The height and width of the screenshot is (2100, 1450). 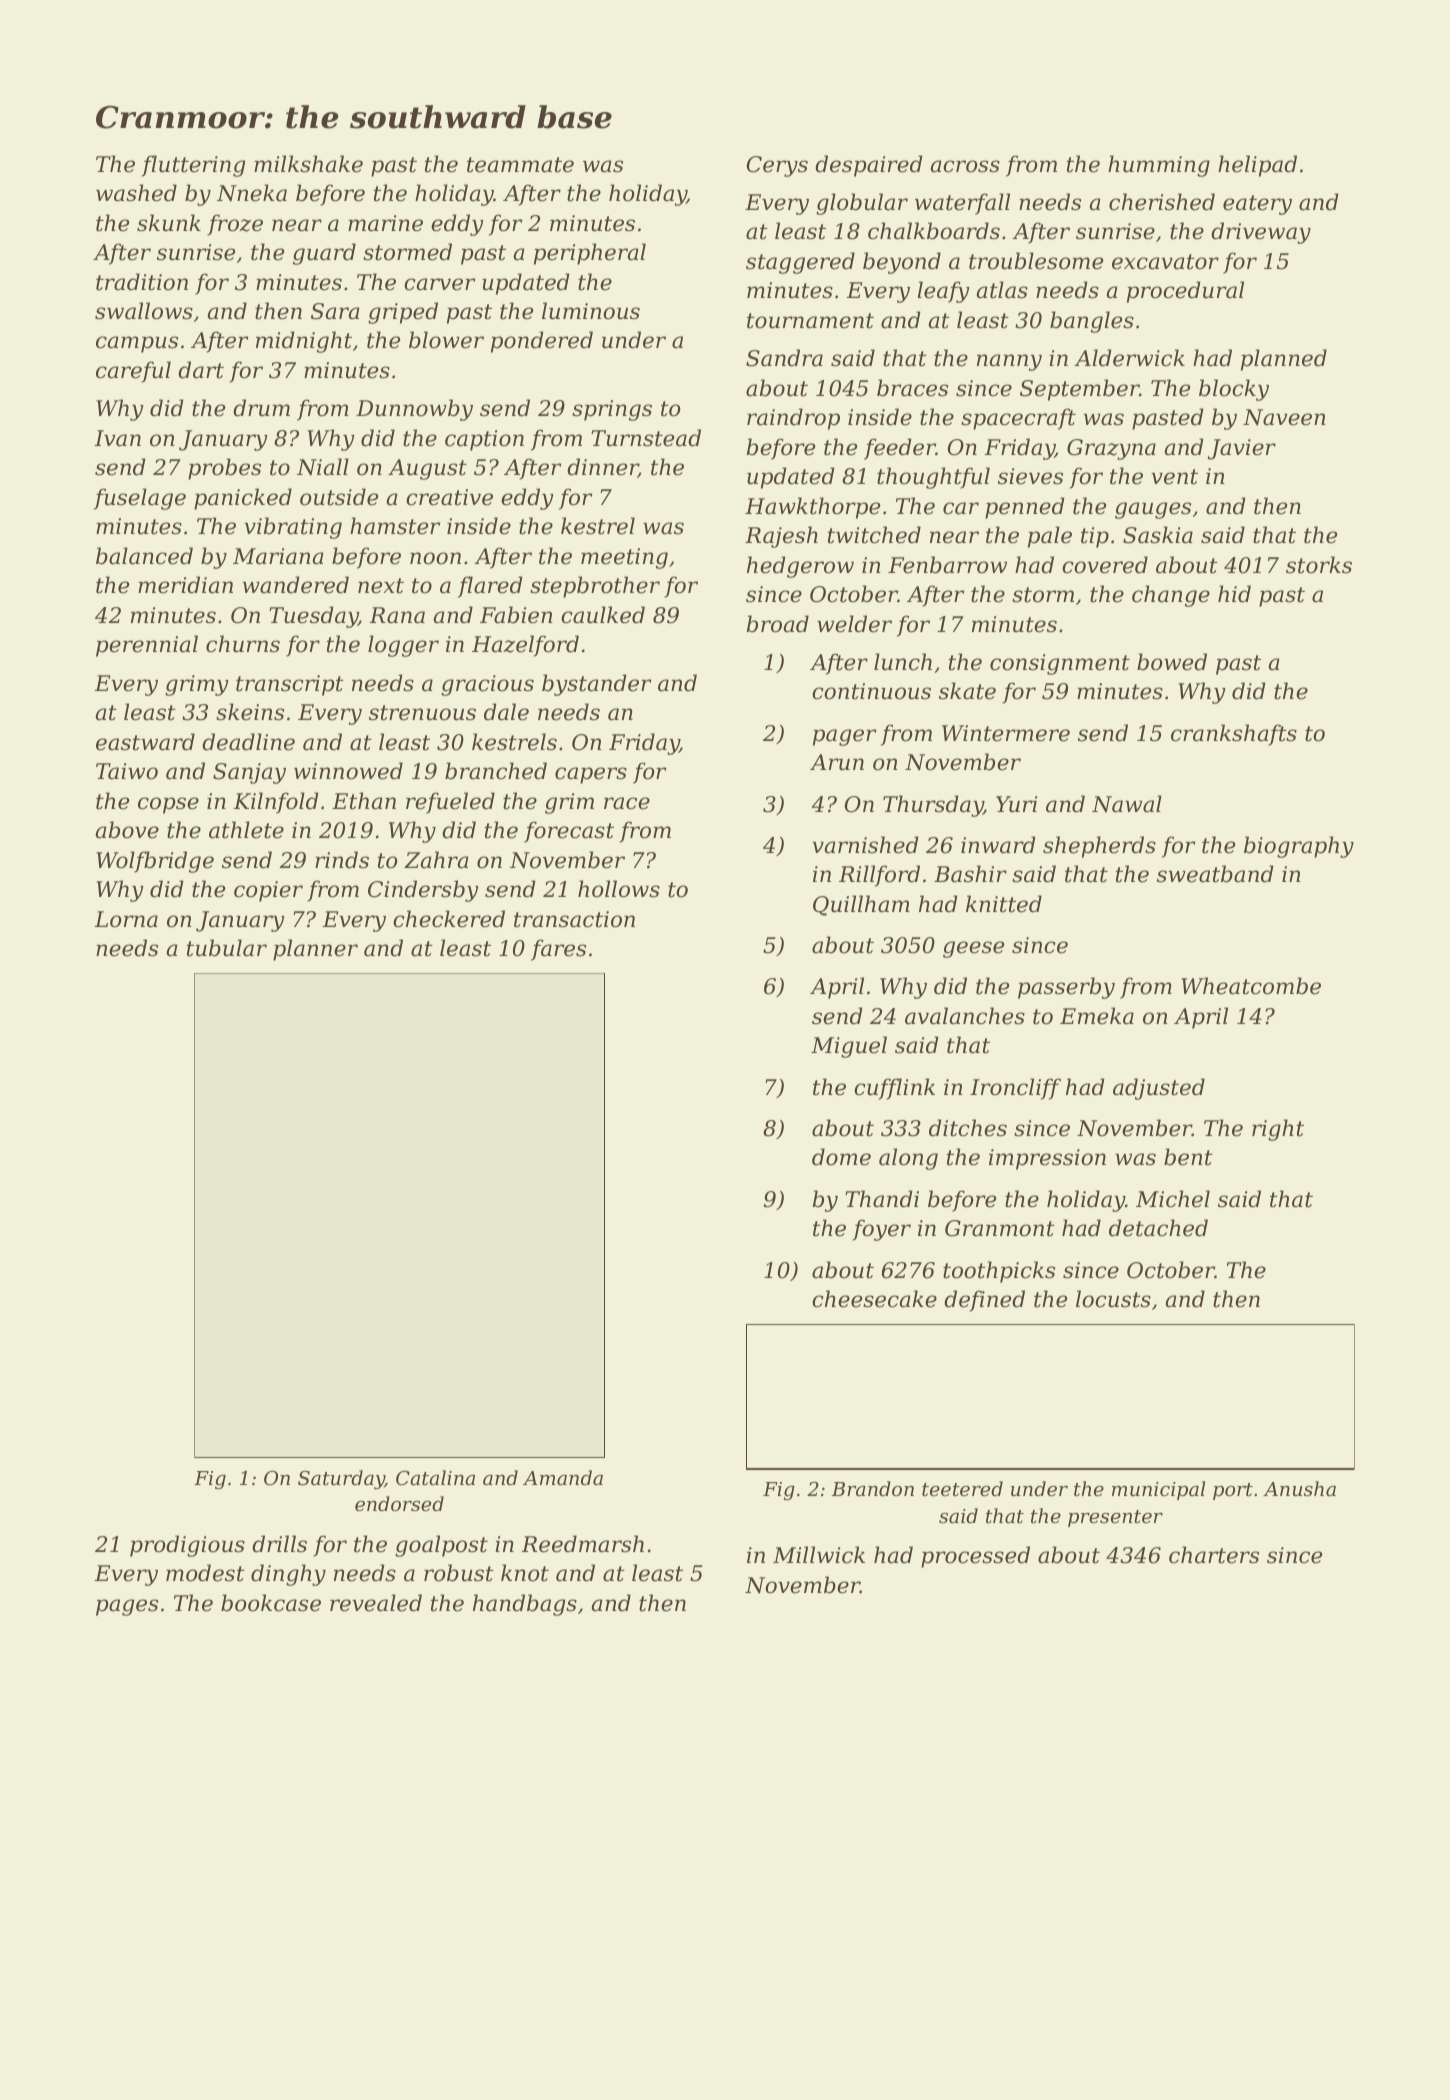 I want to click on dome, so click(x=841, y=1157).
